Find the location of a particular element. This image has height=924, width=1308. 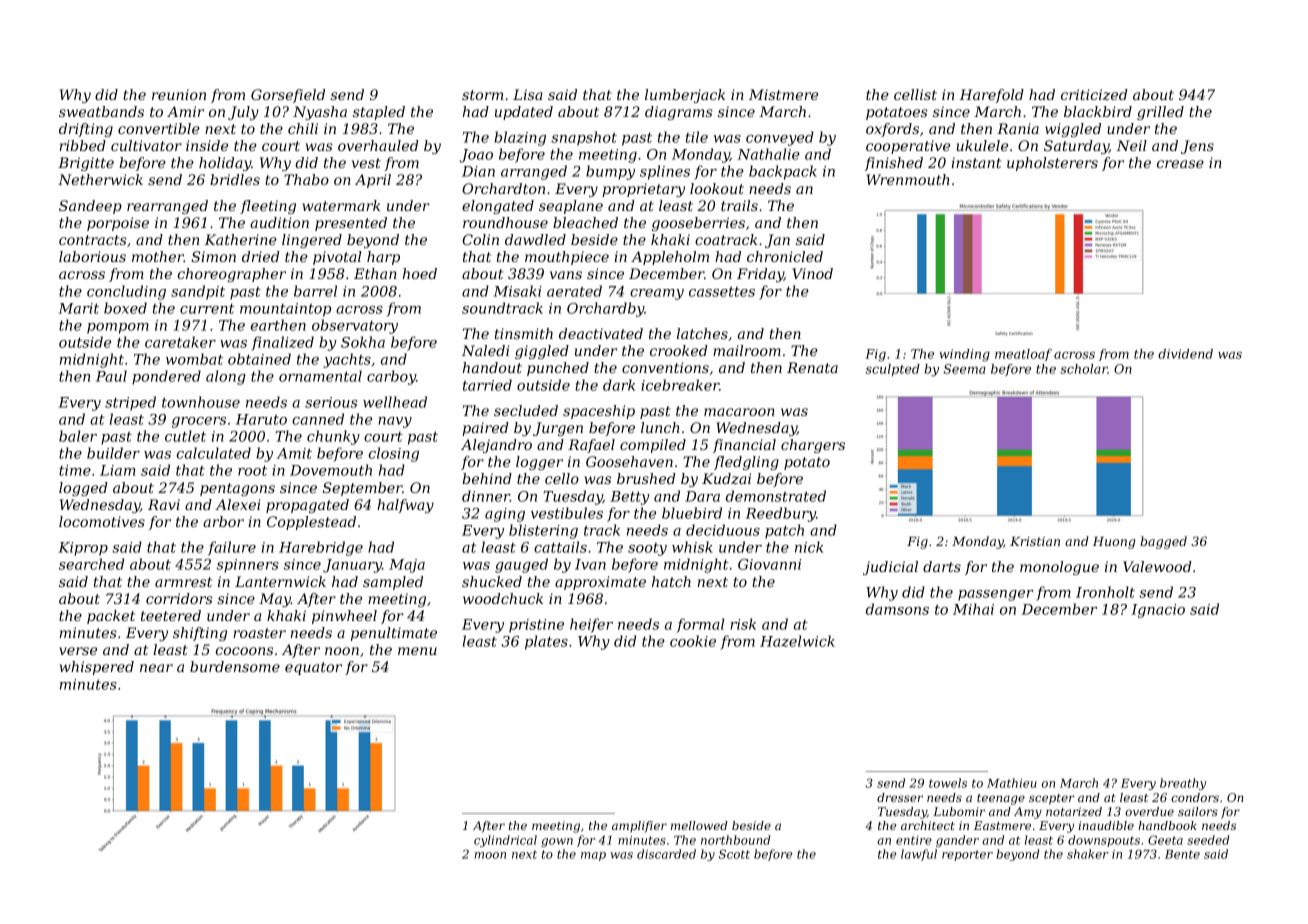

Scott is located at coordinates (734, 854).
